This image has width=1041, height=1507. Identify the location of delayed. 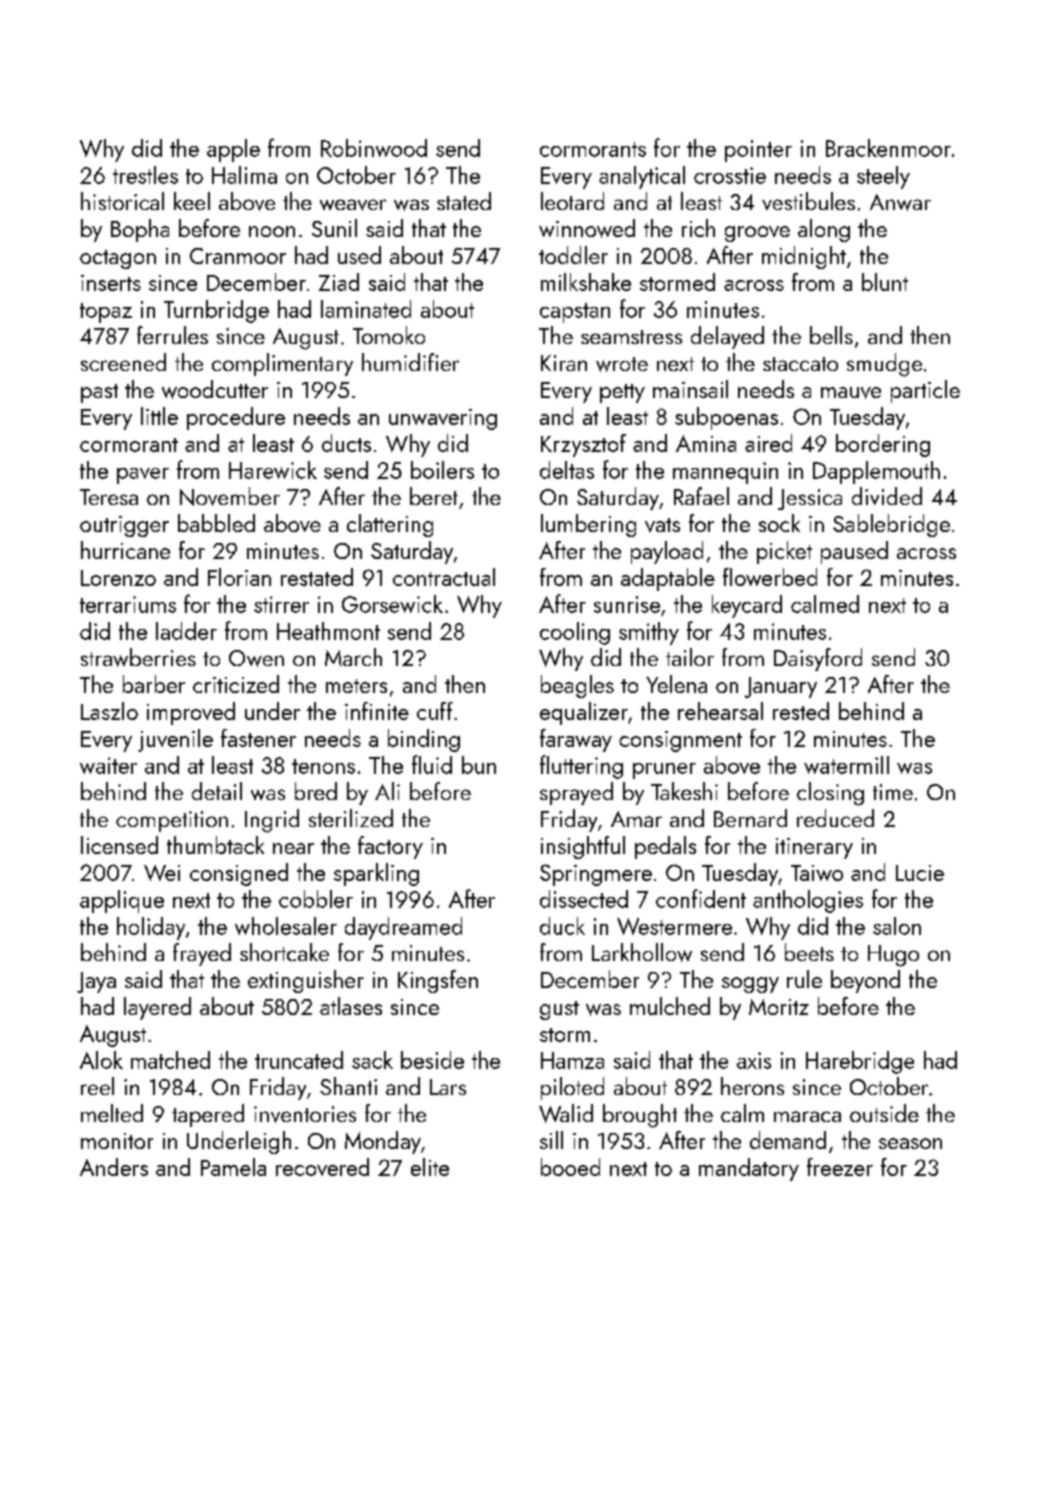
(727, 337).
